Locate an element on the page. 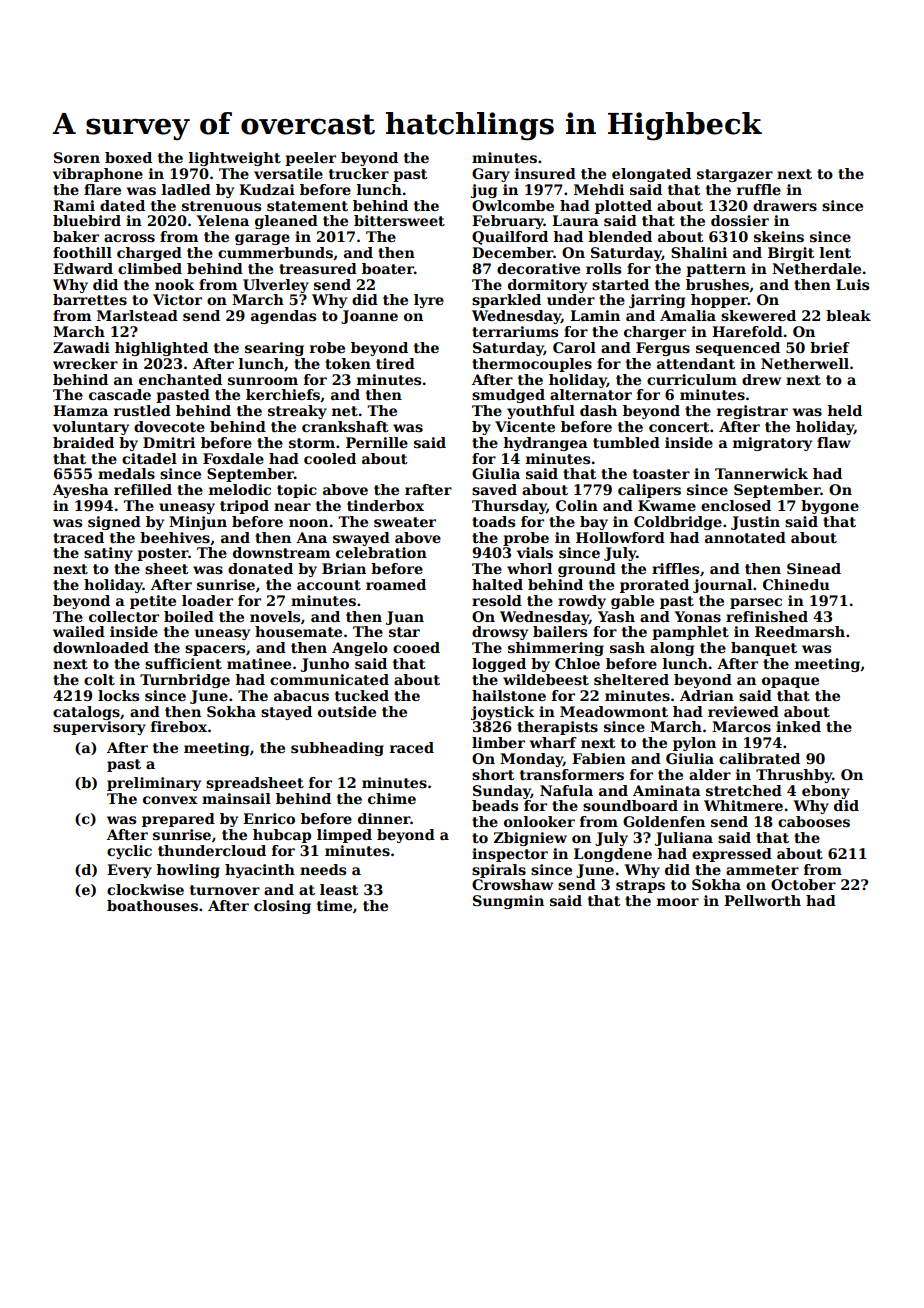 This page has width=924, height=1308. lent is located at coordinates (835, 252).
